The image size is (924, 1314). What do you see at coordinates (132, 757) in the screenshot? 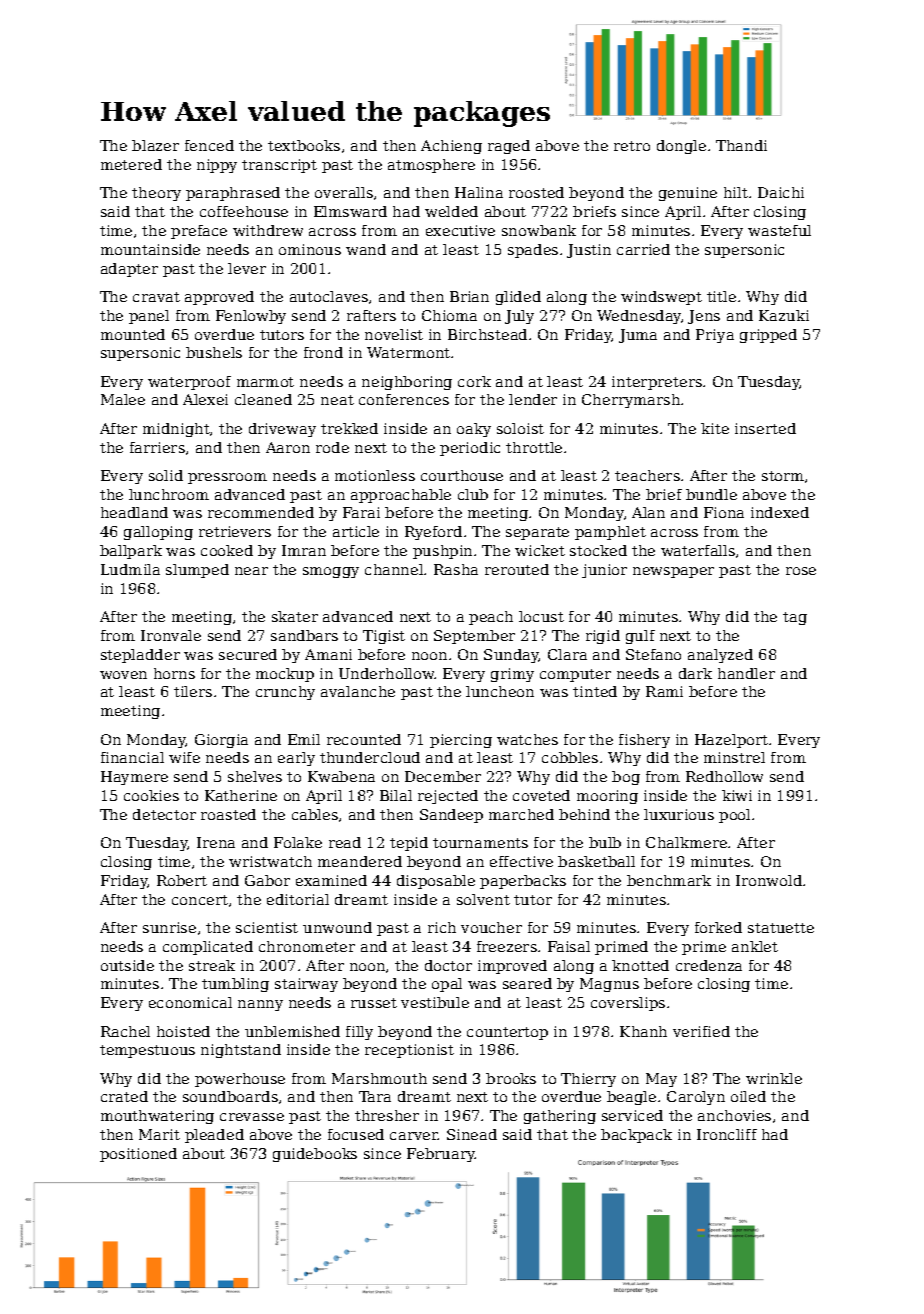
I see `financial` at bounding box center [132, 757].
